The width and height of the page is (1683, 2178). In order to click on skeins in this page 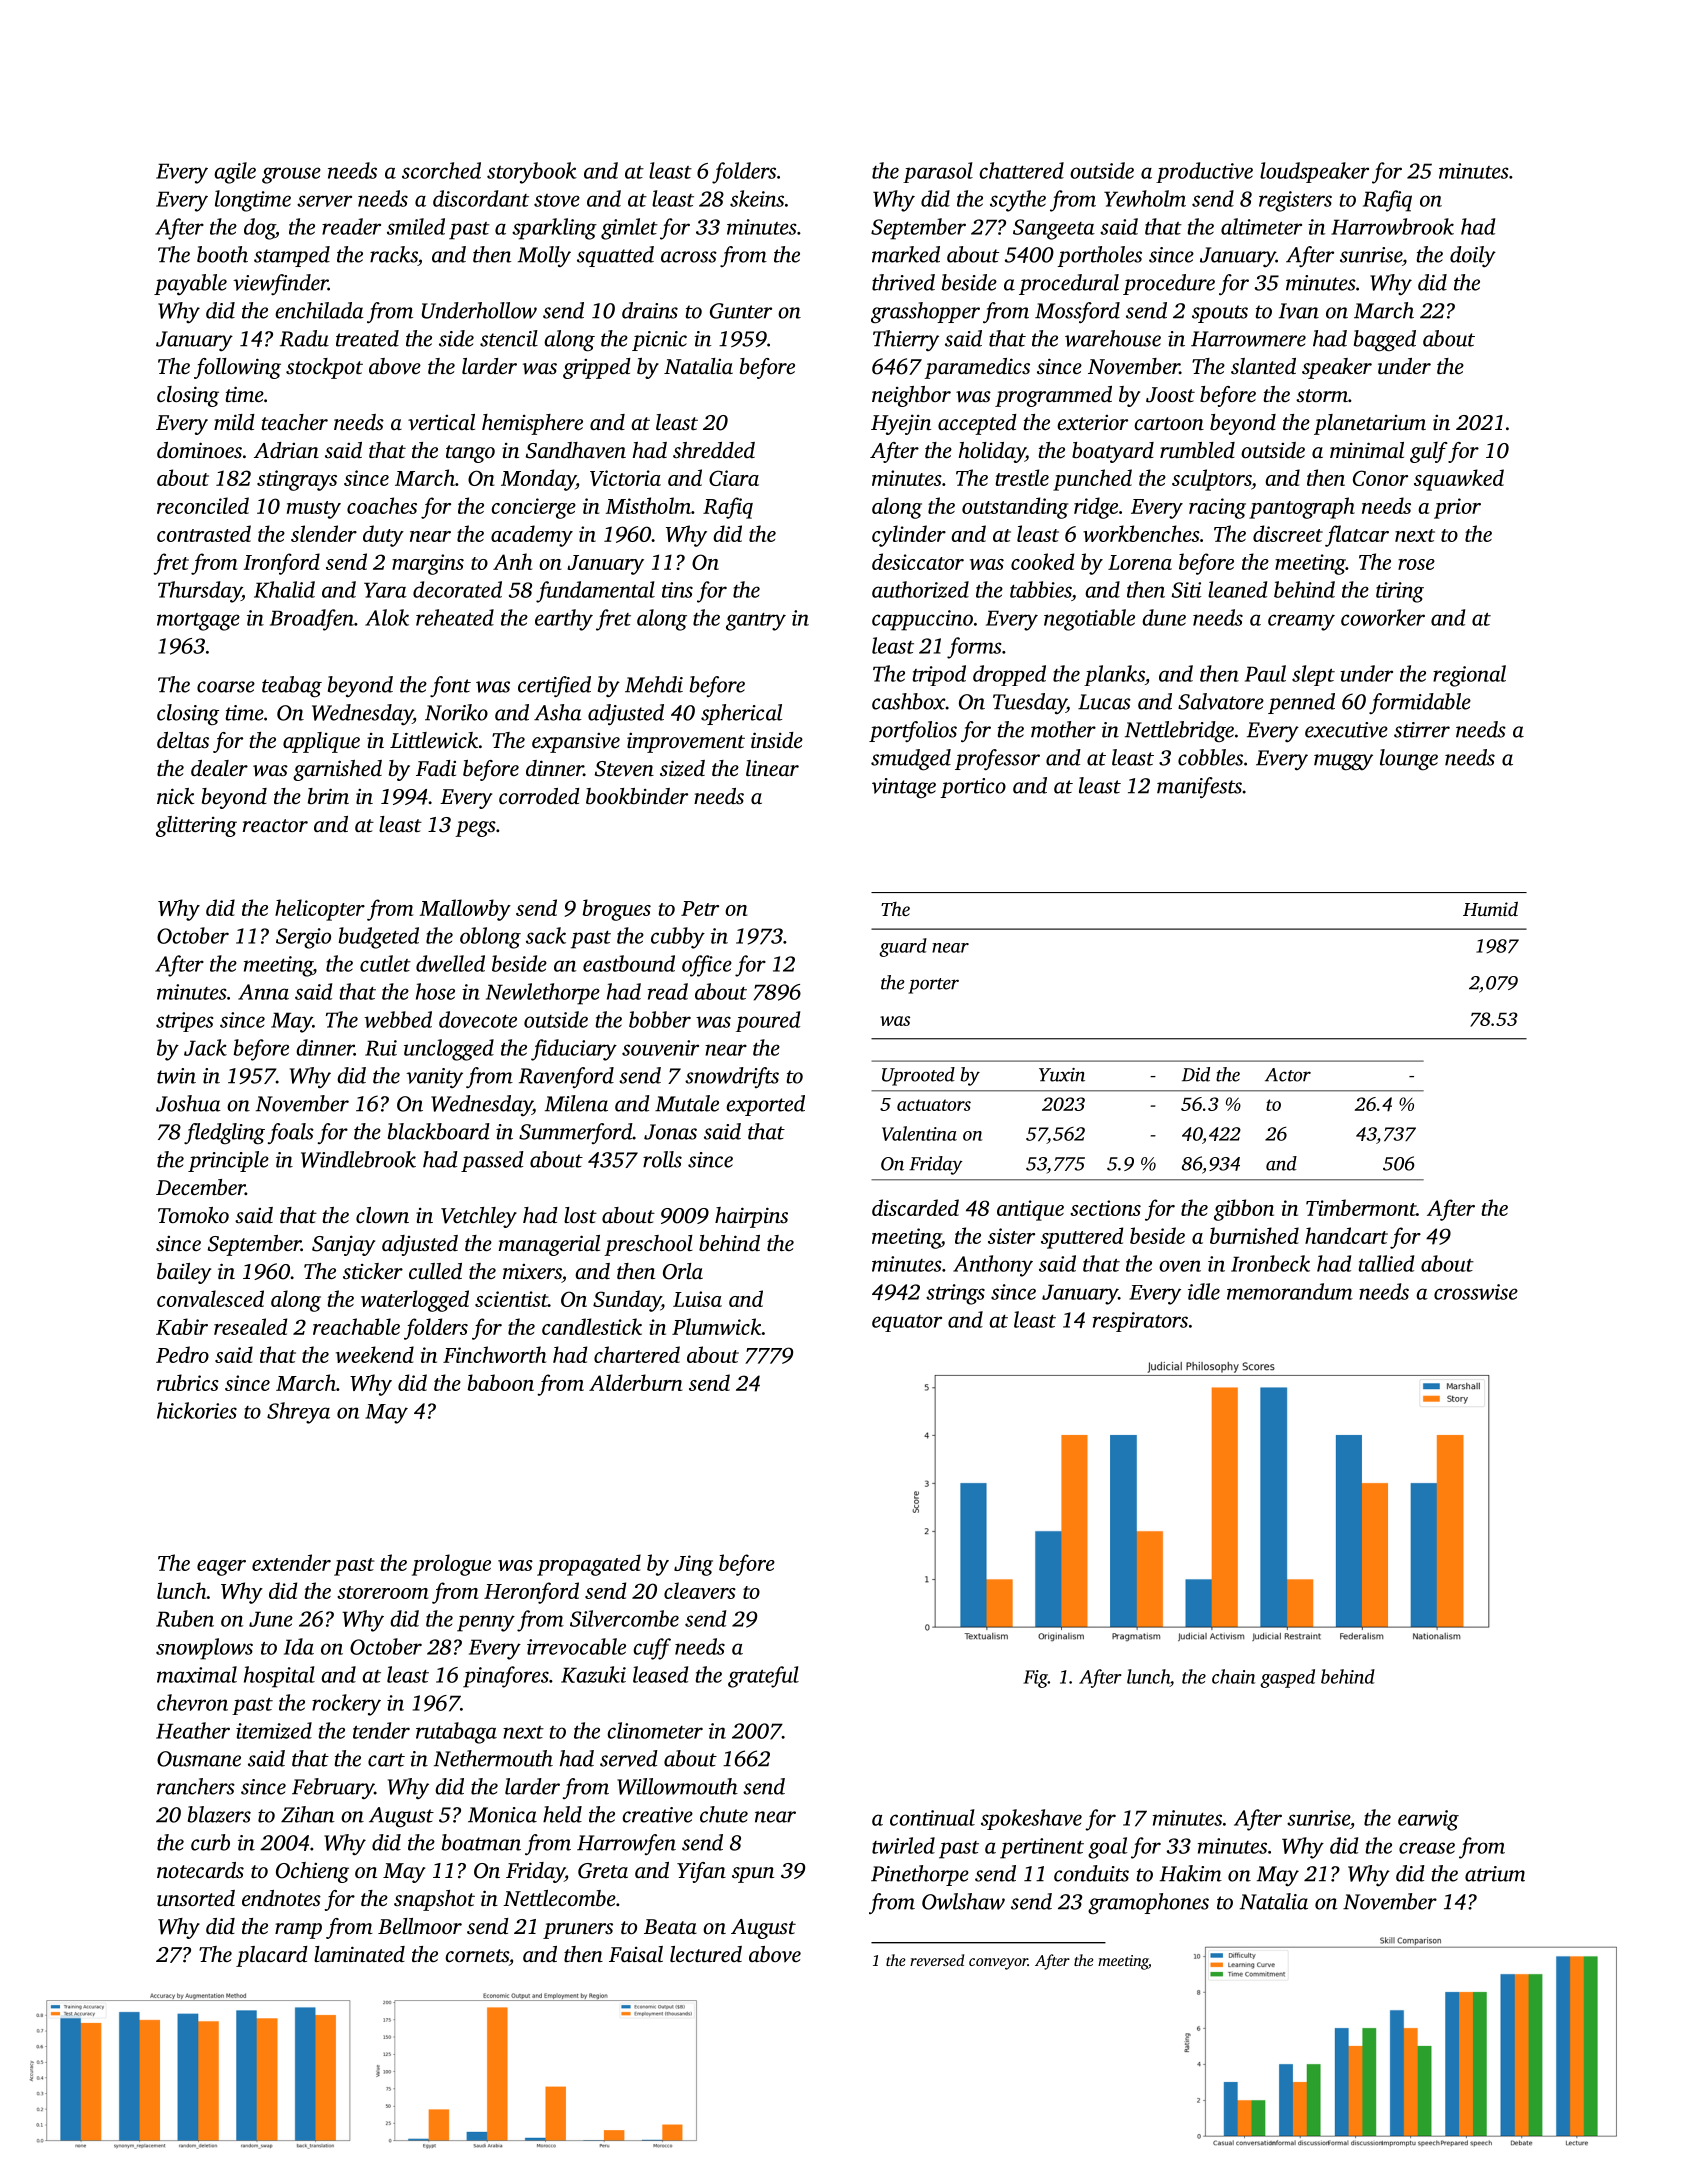, I will do `click(757, 198)`.
